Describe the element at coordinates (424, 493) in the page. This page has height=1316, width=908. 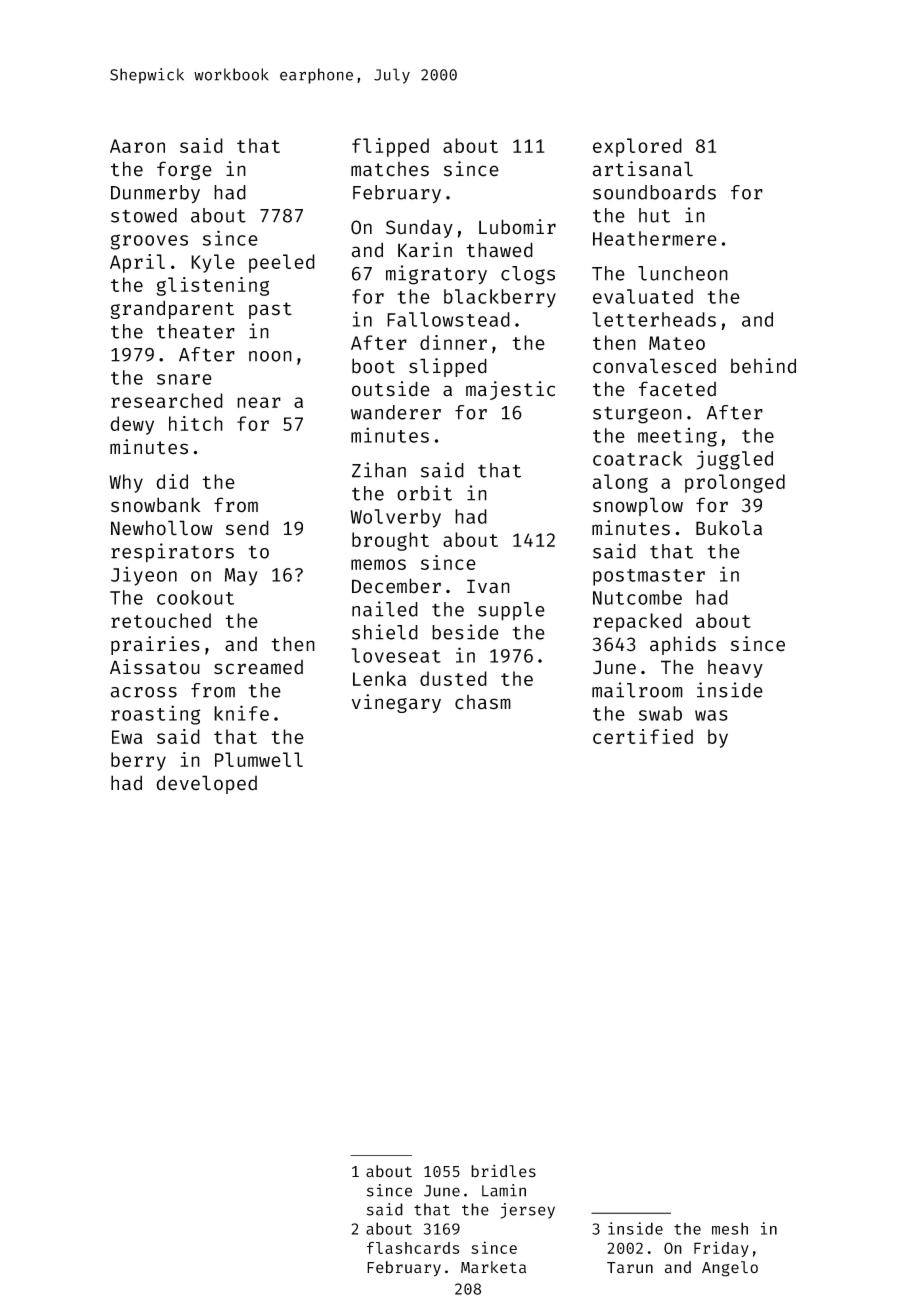
I see `orbit` at that location.
